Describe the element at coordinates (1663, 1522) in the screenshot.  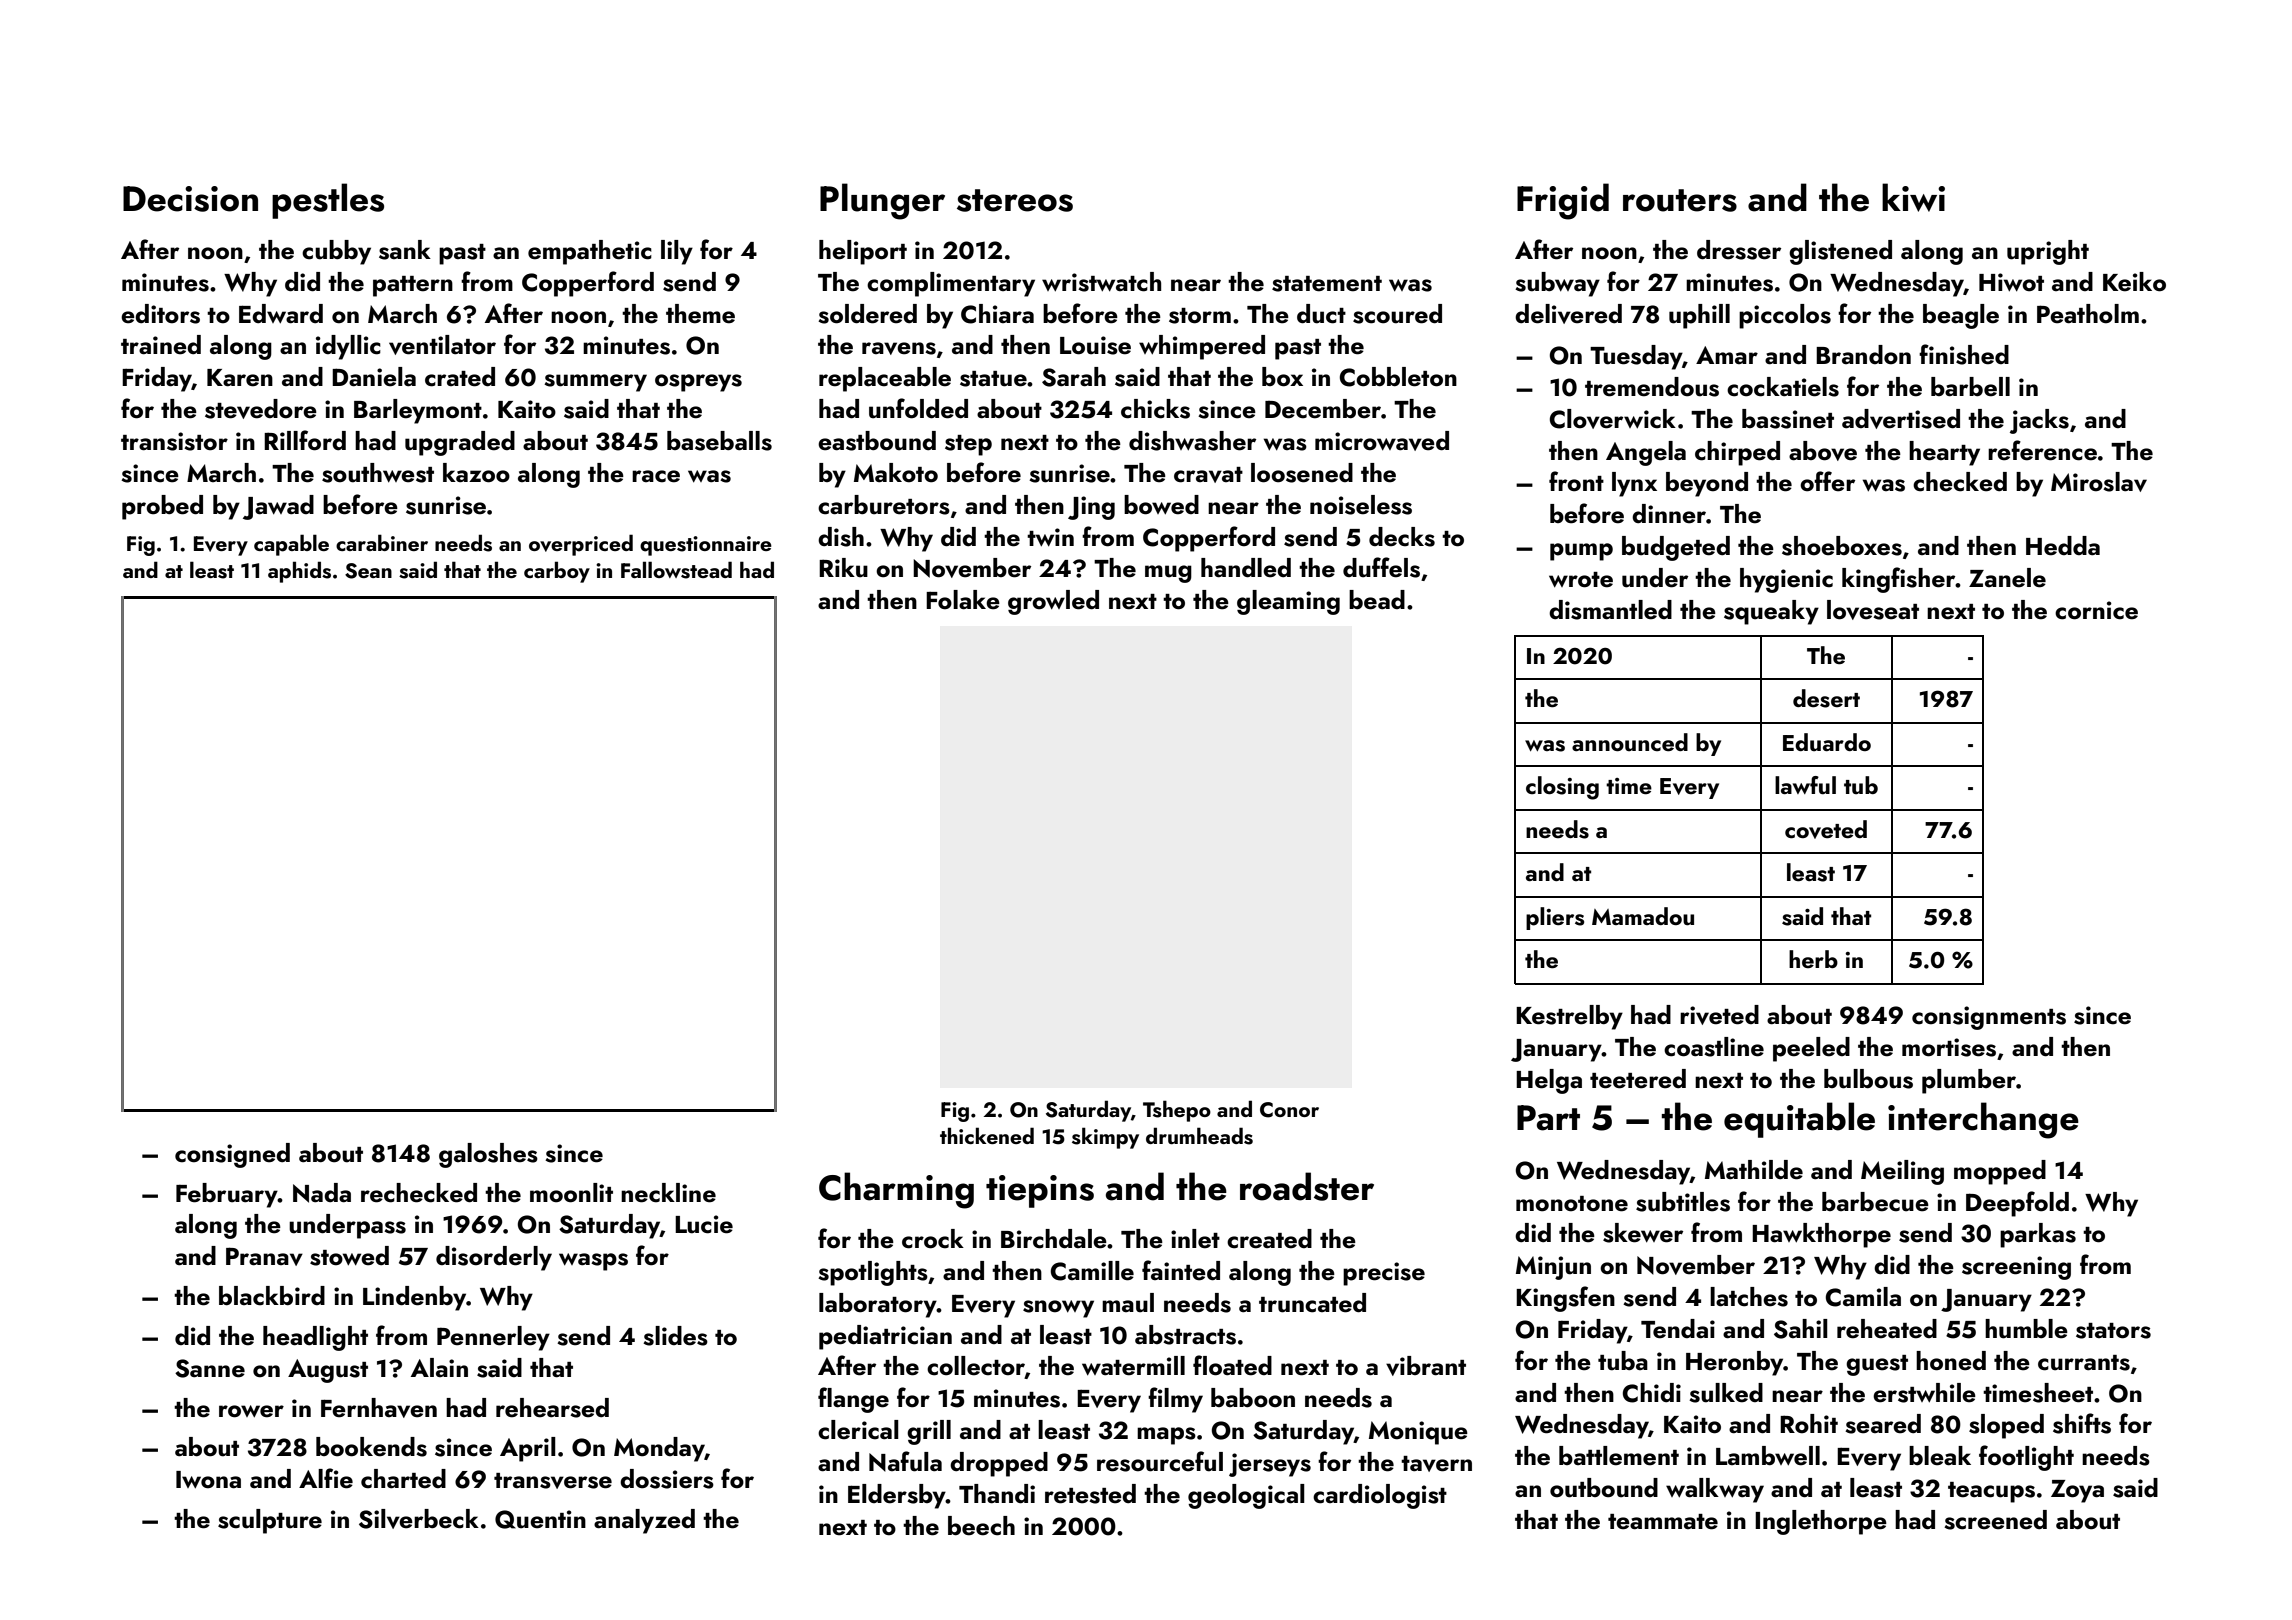
I see `teammate` at that location.
